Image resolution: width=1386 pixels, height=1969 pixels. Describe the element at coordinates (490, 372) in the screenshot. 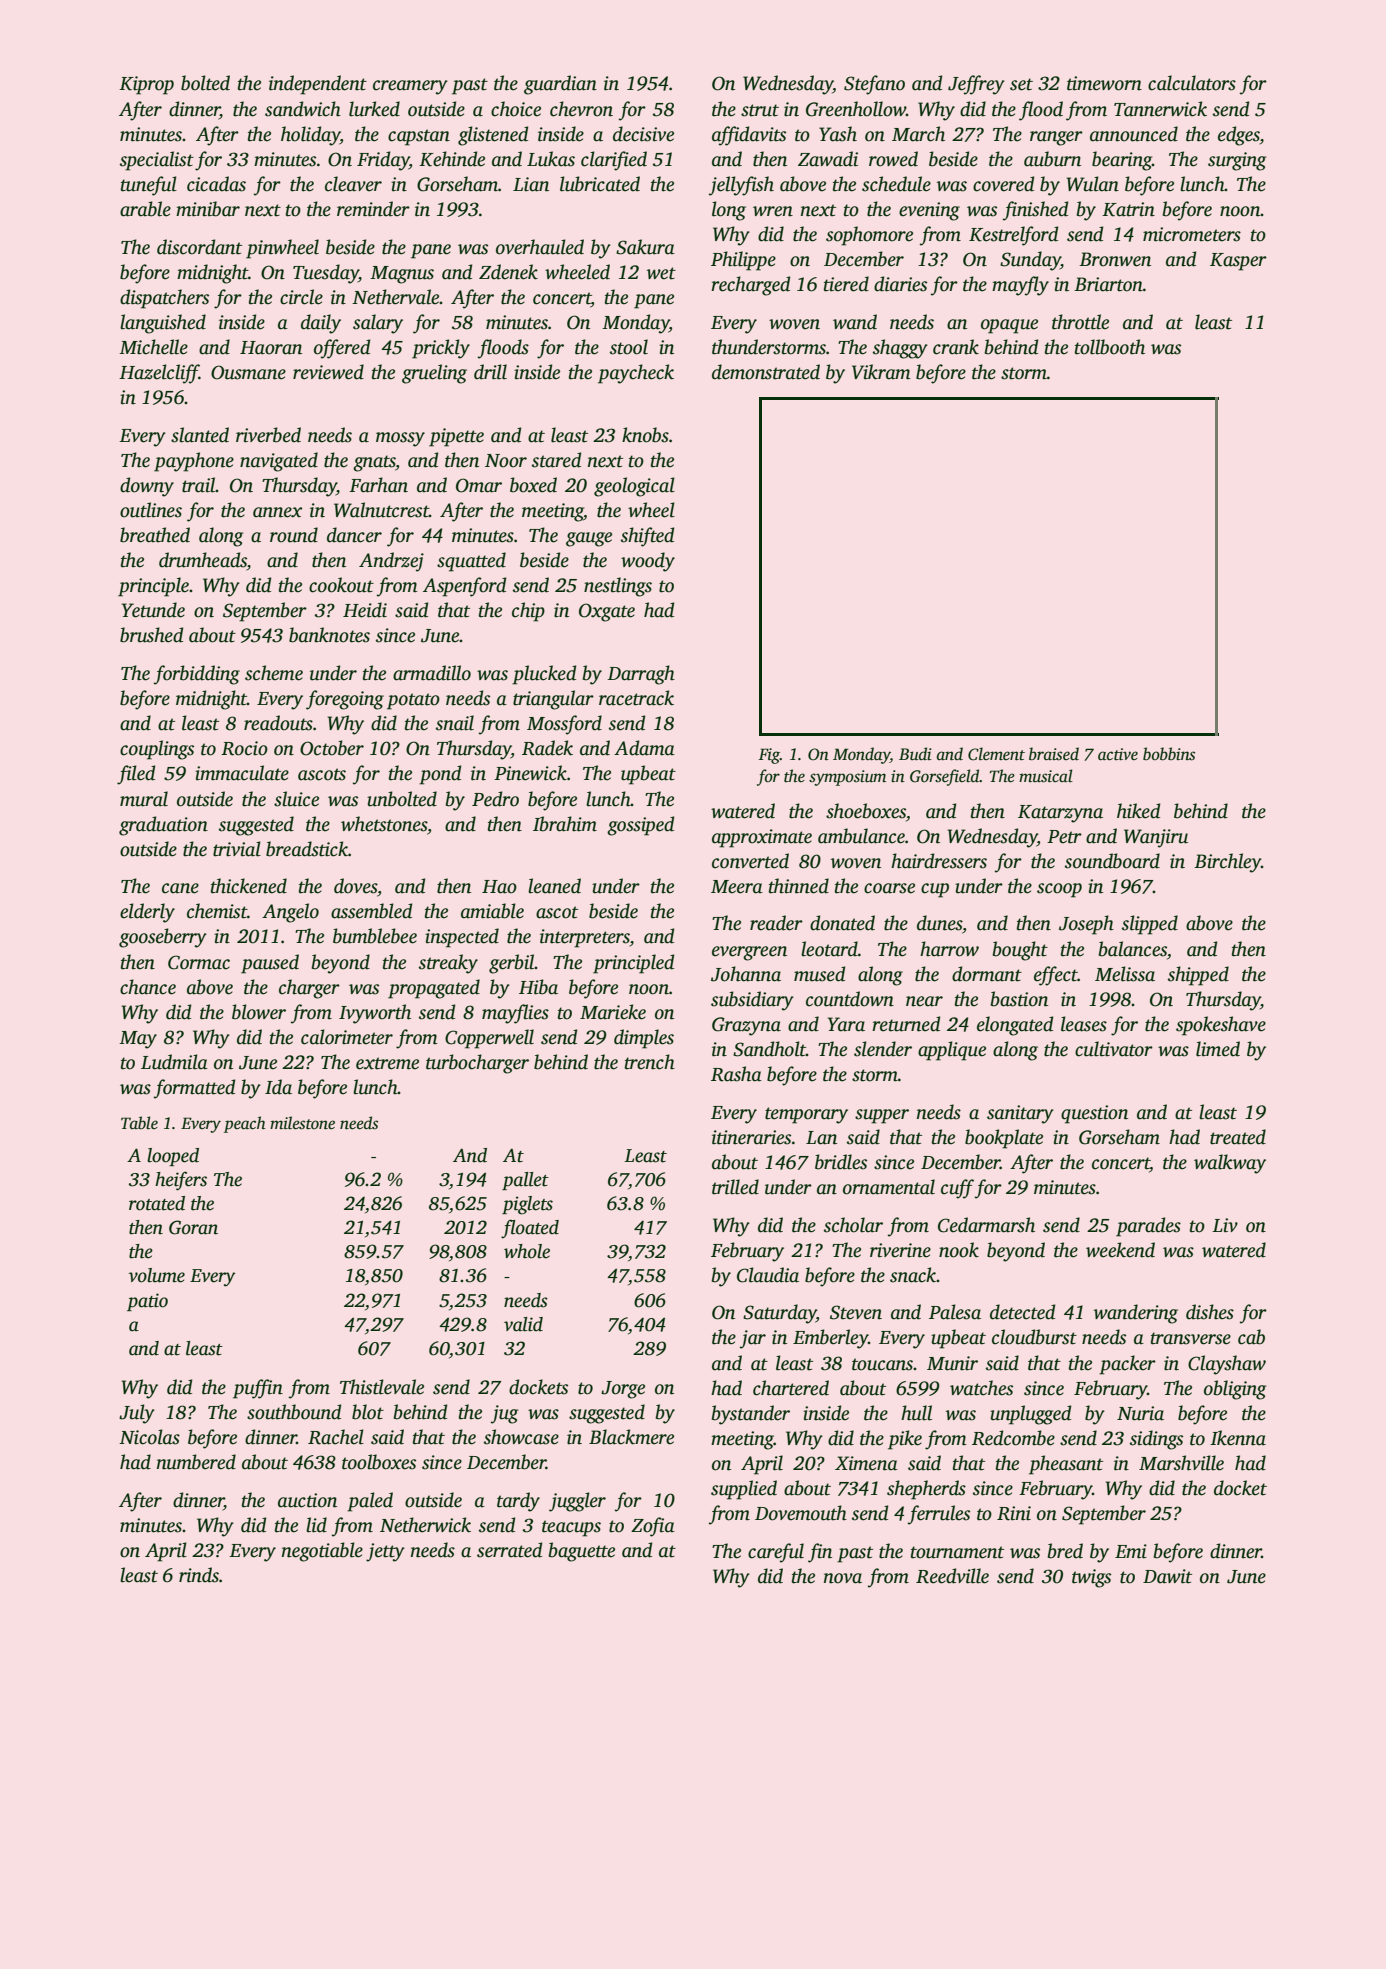

I see `drill` at that location.
